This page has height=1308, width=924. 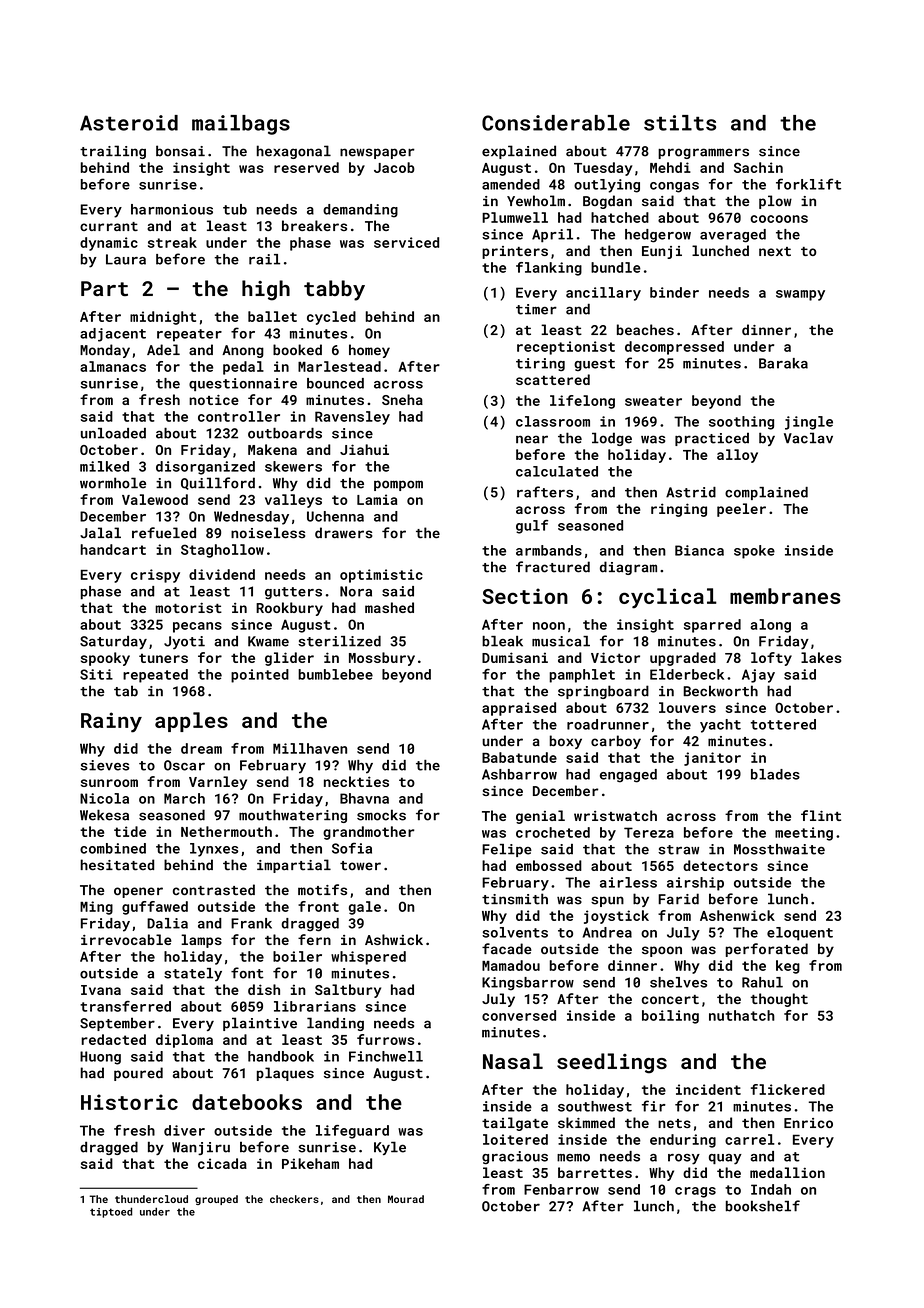 What do you see at coordinates (556, 123) in the page?
I see `Considerable` at bounding box center [556, 123].
